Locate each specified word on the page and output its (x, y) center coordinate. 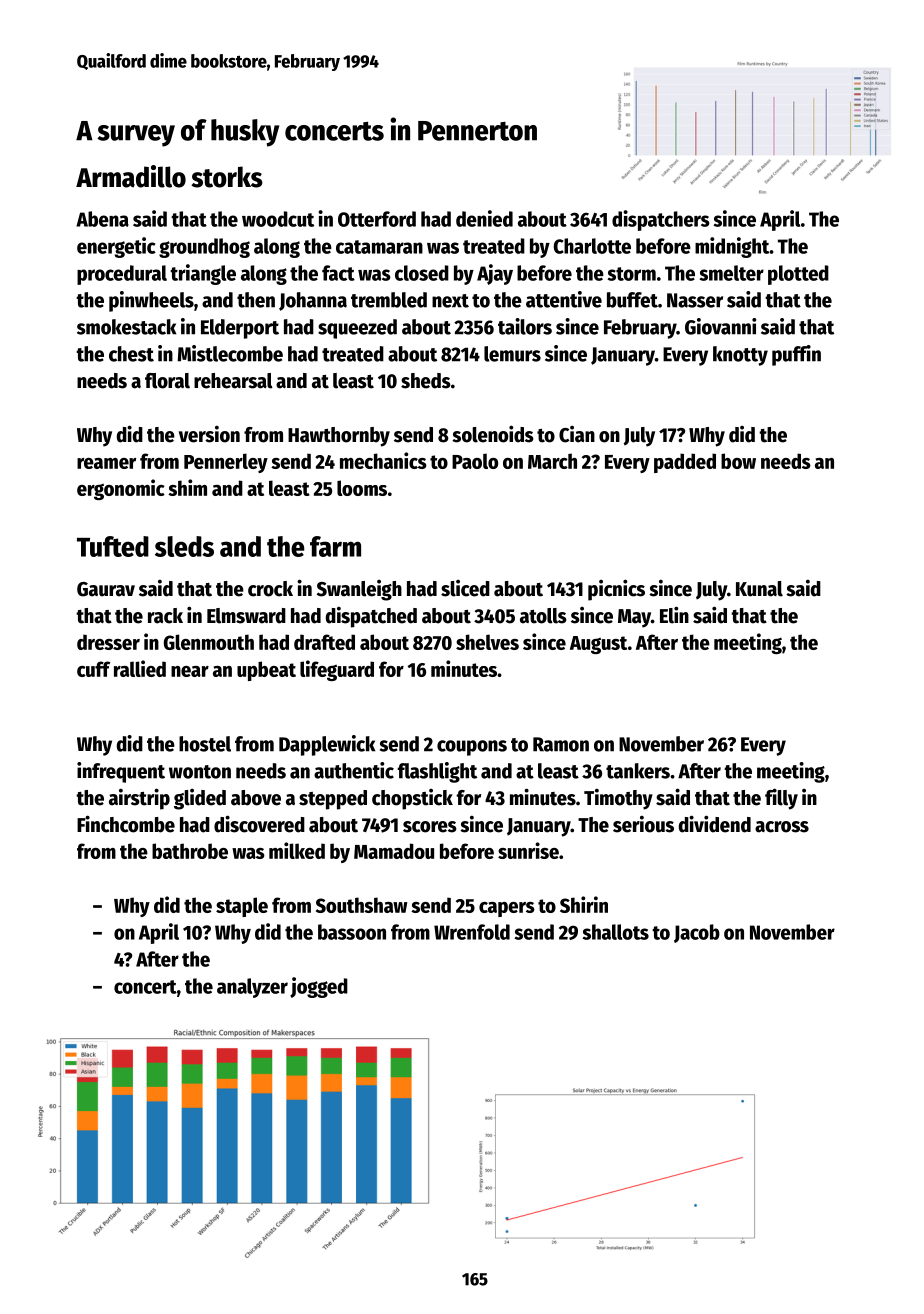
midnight (732, 247)
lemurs (512, 354)
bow (738, 461)
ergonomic (121, 489)
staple (242, 907)
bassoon (352, 932)
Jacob (697, 933)
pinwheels (151, 301)
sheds (426, 381)
